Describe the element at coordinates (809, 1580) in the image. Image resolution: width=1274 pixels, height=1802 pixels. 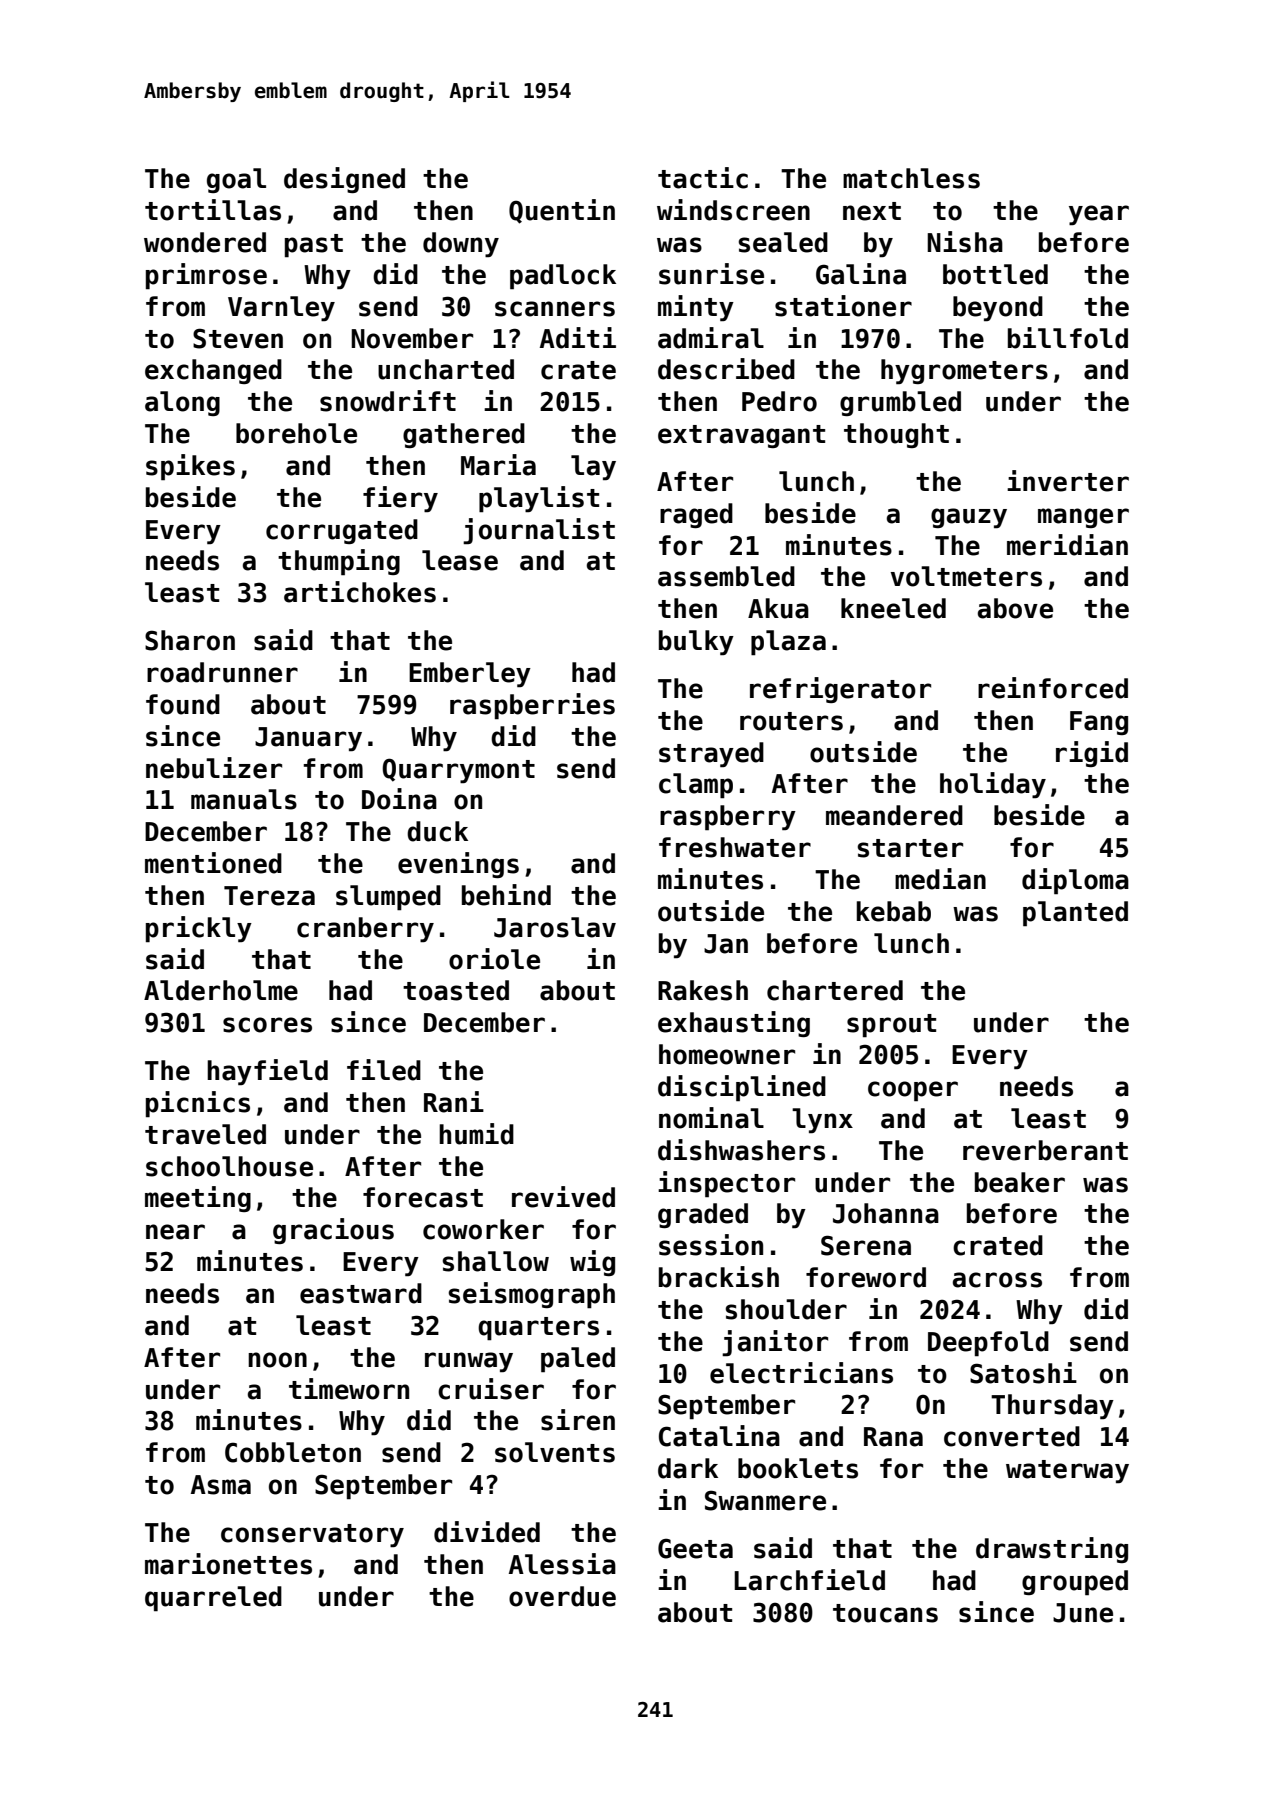
I see `Larchfield` at that location.
